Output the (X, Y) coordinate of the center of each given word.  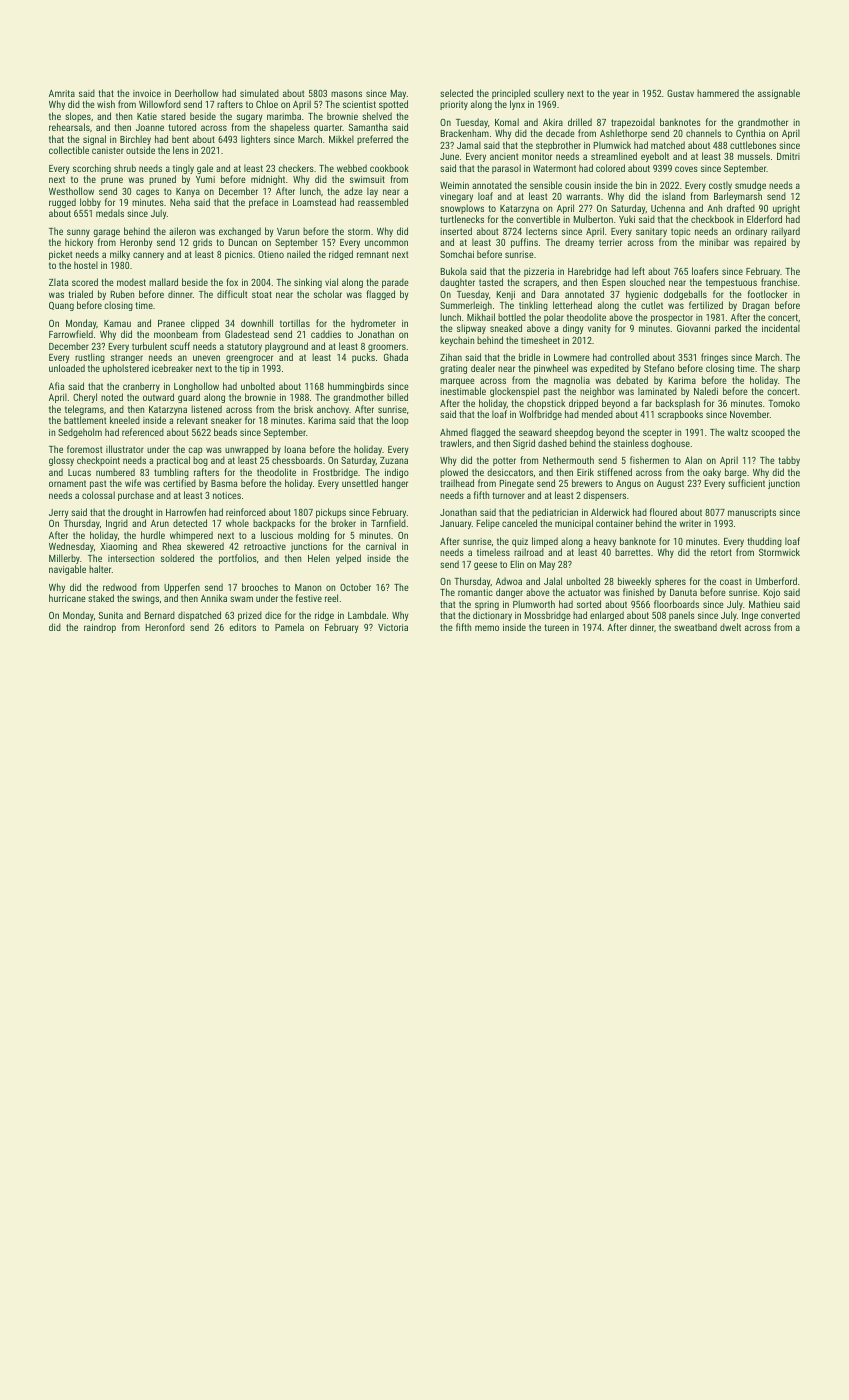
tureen (557, 627)
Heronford (165, 627)
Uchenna (668, 208)
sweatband (695, 627)
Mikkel (341, 139)
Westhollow (71, 191)
